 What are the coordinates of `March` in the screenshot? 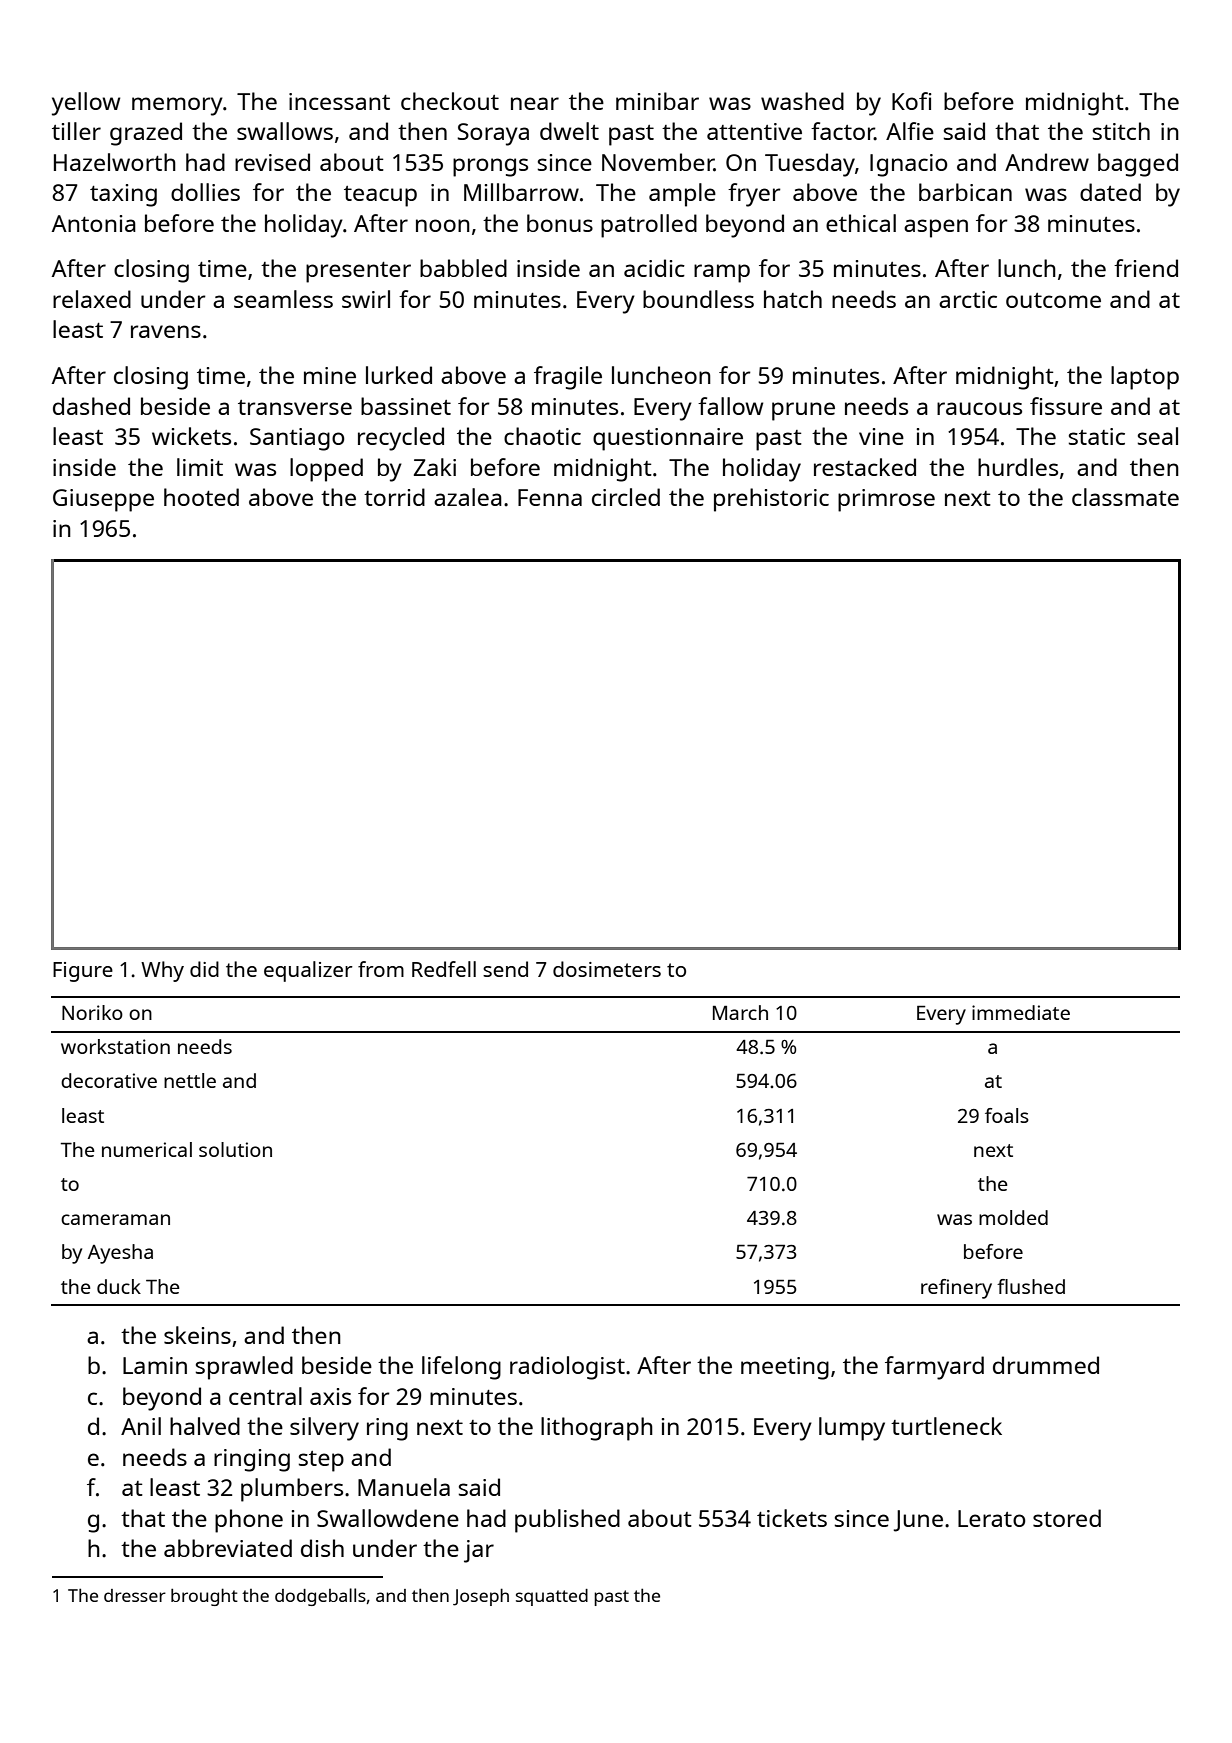 It's located at (740, 1012).
